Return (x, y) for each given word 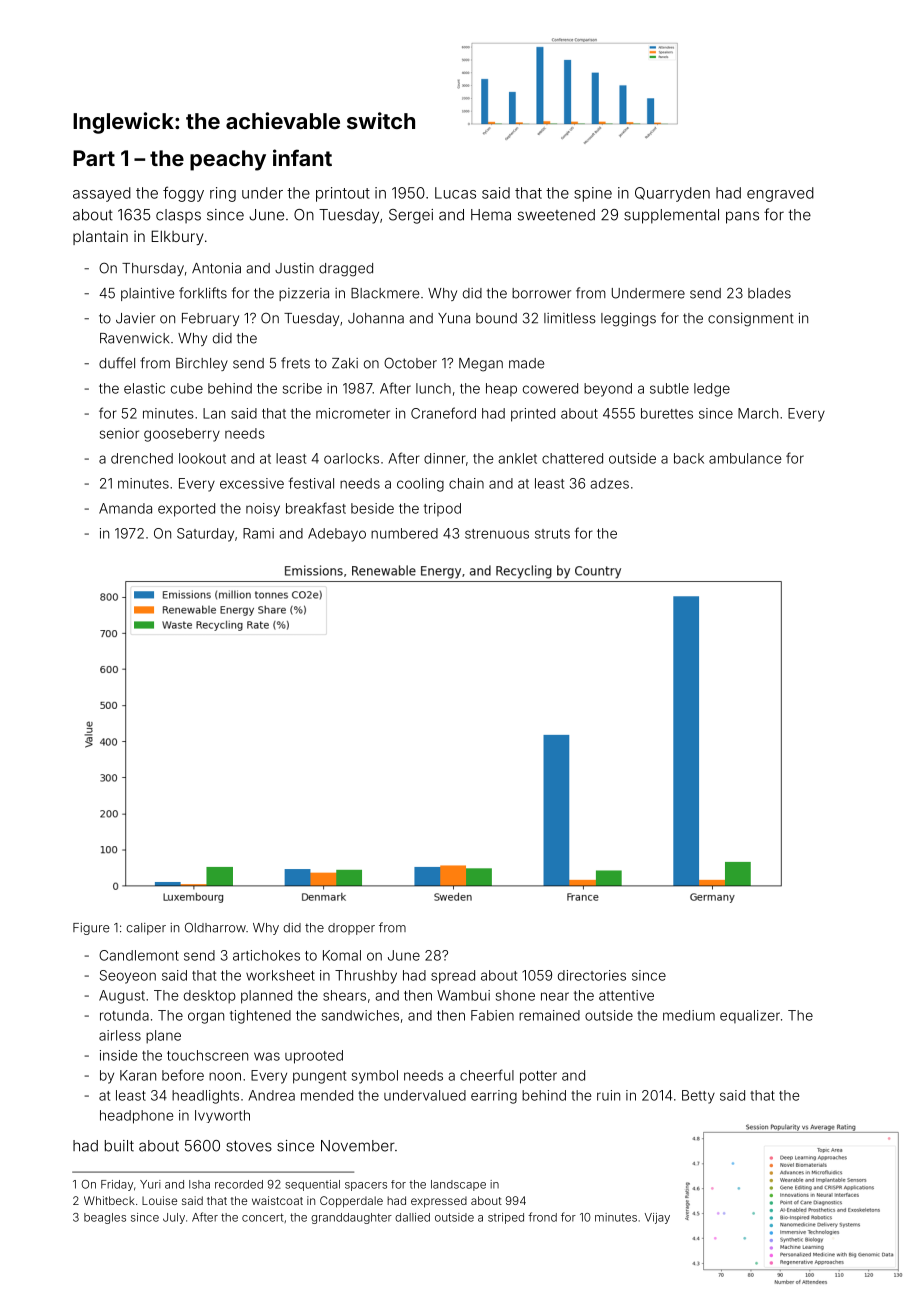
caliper (146, 929)
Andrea (271, 1095)
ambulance (745, 458)
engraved (780, 194)
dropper (351, 929)
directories (592, 975)
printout (343, 194)
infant (302, 157)
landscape (458, 1185)
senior (119, 433)
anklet (517, 458)
